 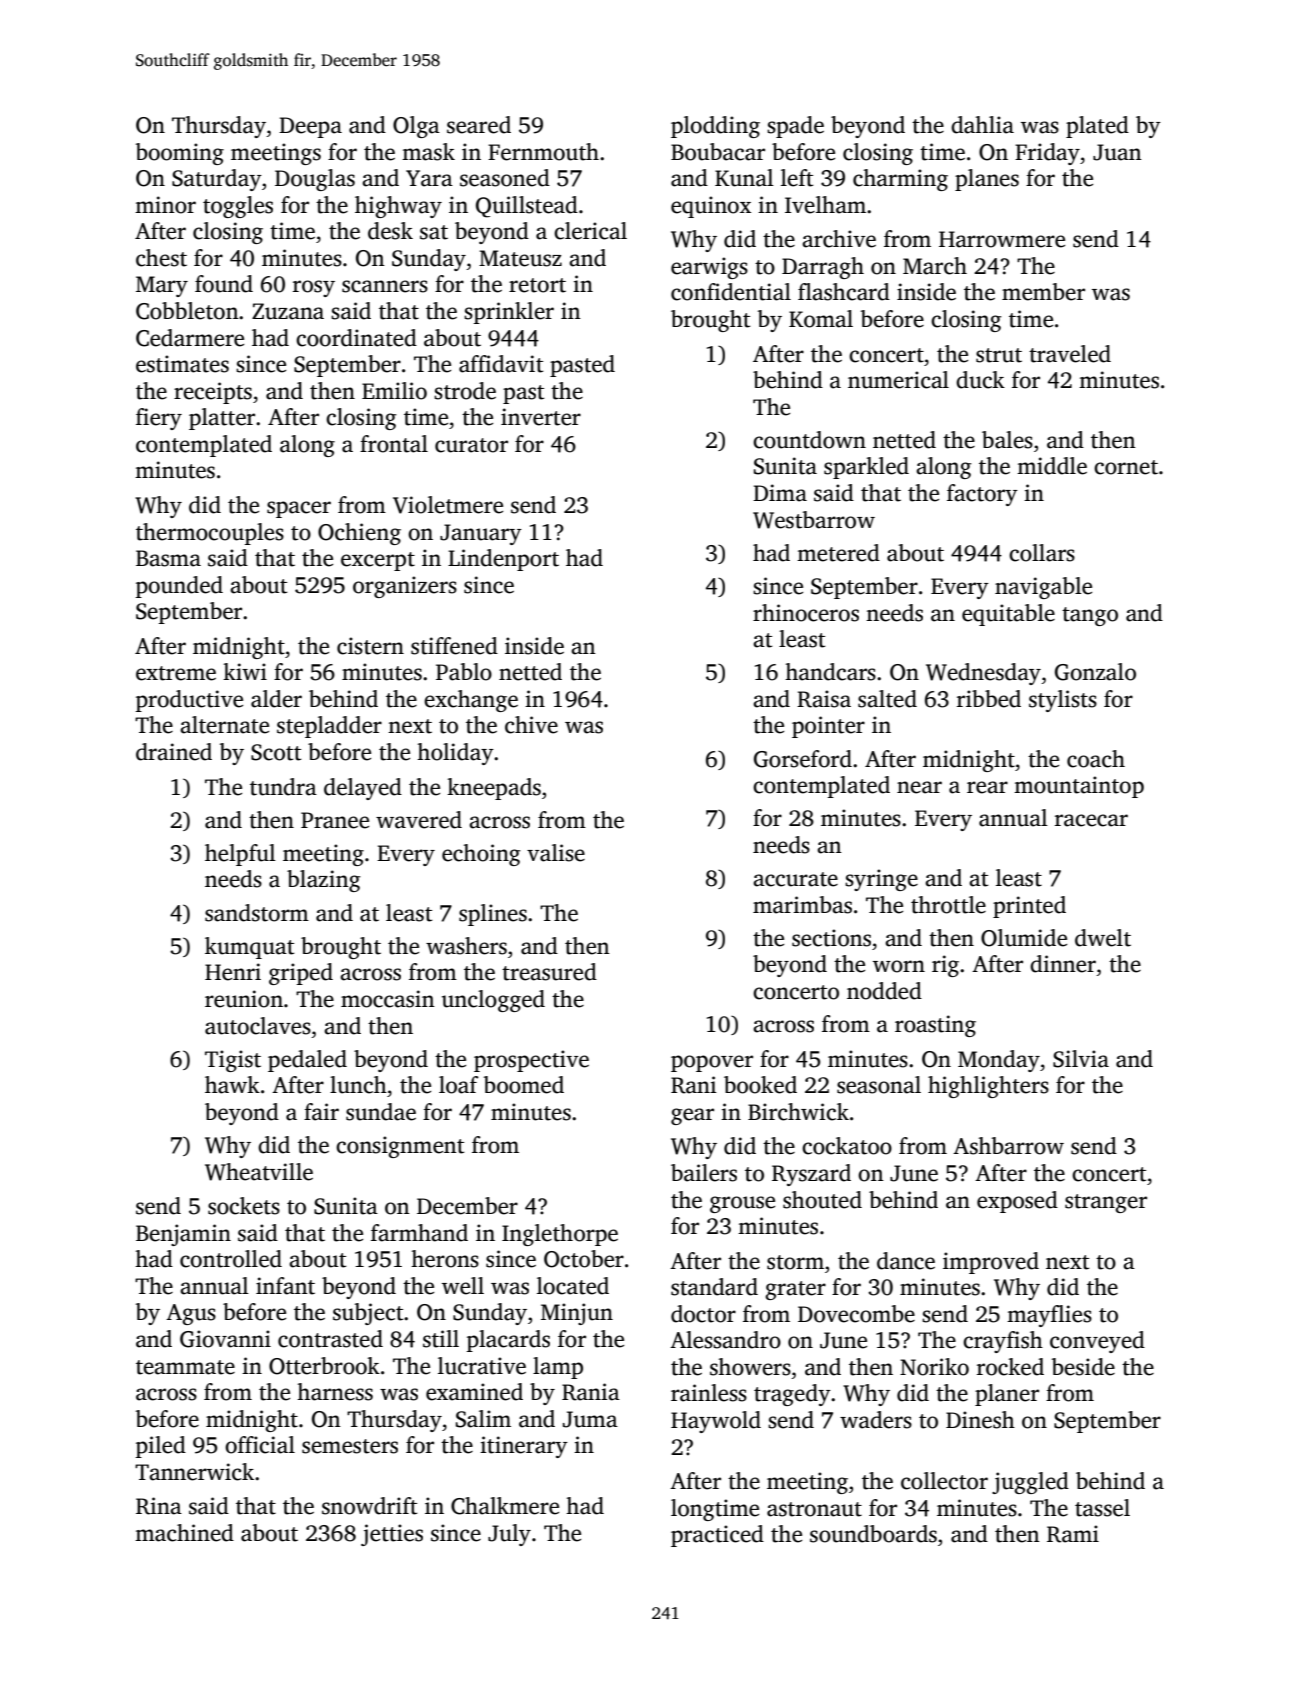 I want to click on Silvia, so click(x=1081, y=1059).
